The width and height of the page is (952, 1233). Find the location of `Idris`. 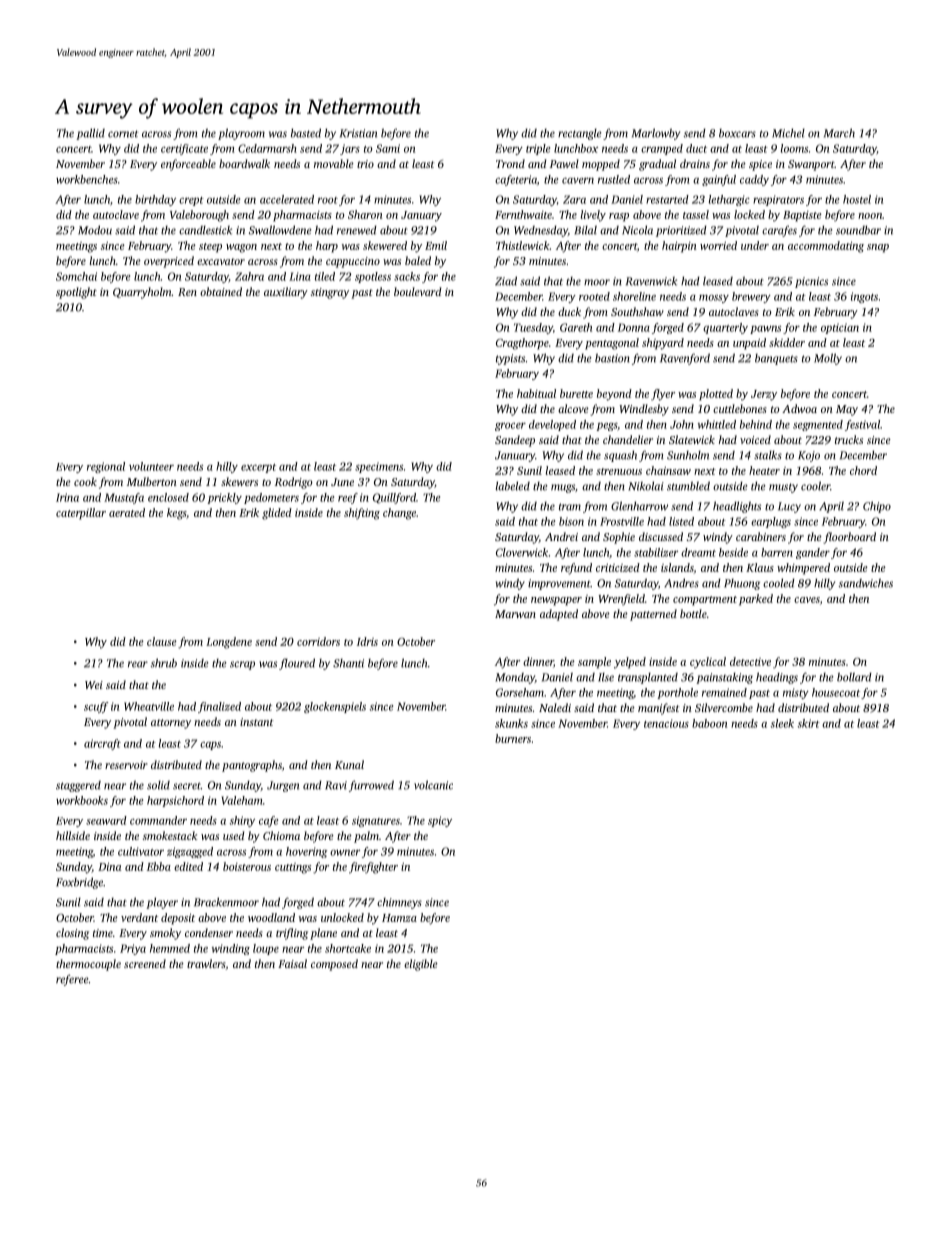

Idris is located at coordinates (367, 641).
